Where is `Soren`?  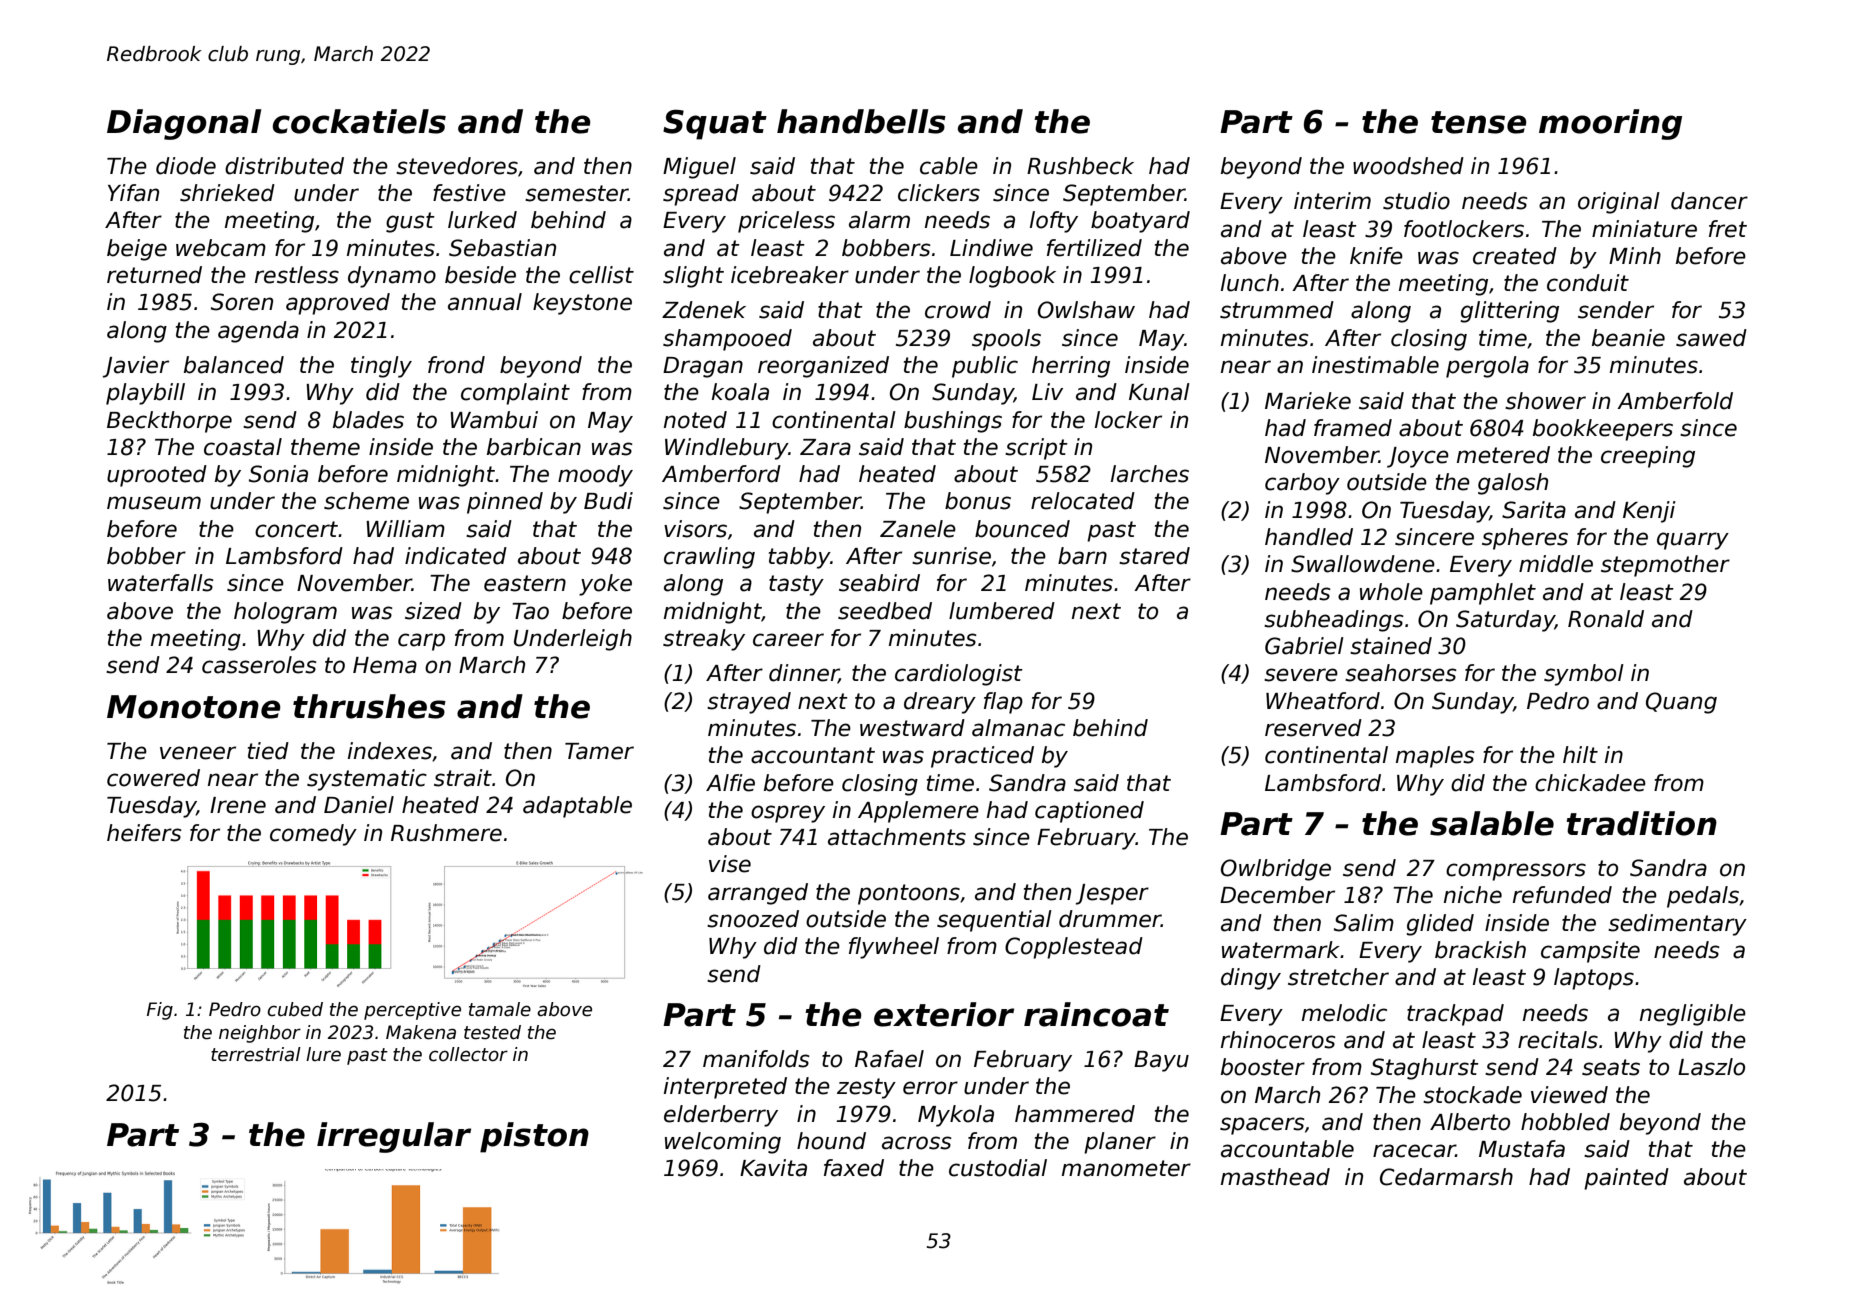 Soren is located at coordinates (242, 302).
